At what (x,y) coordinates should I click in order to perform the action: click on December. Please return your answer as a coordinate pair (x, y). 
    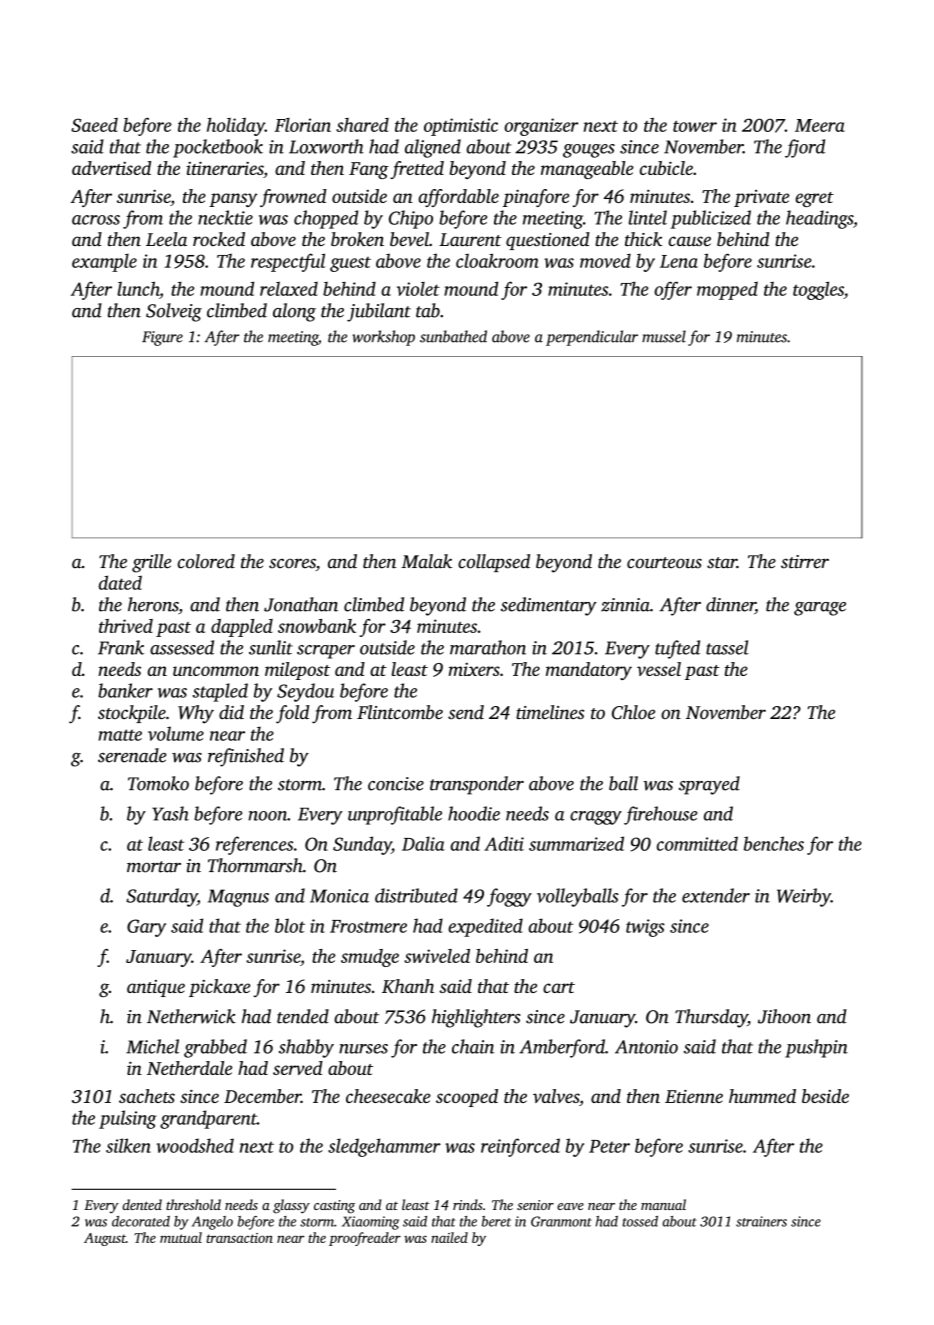
    Looking at the image, I should click on (262, 1096).
